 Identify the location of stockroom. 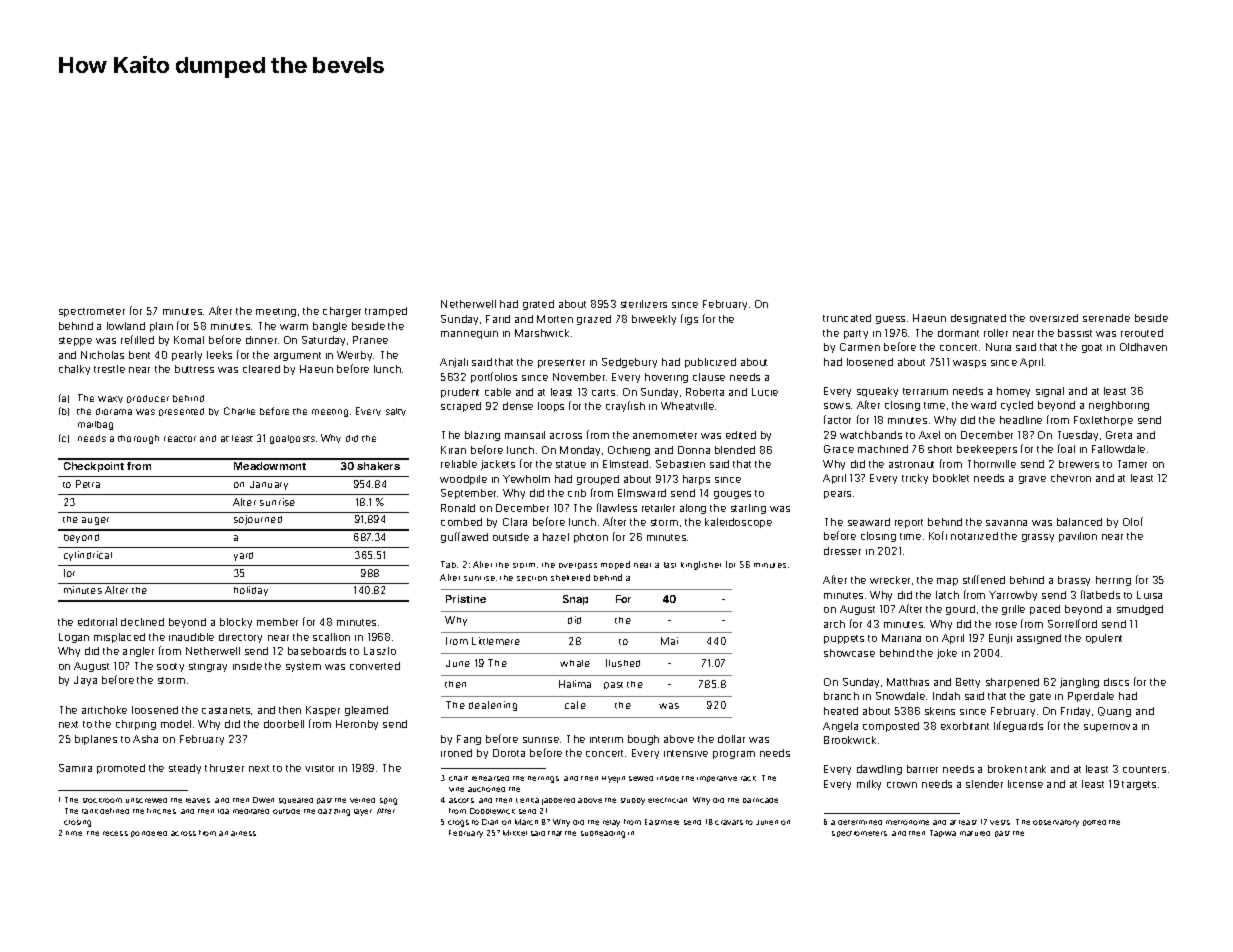
(102, 800).
